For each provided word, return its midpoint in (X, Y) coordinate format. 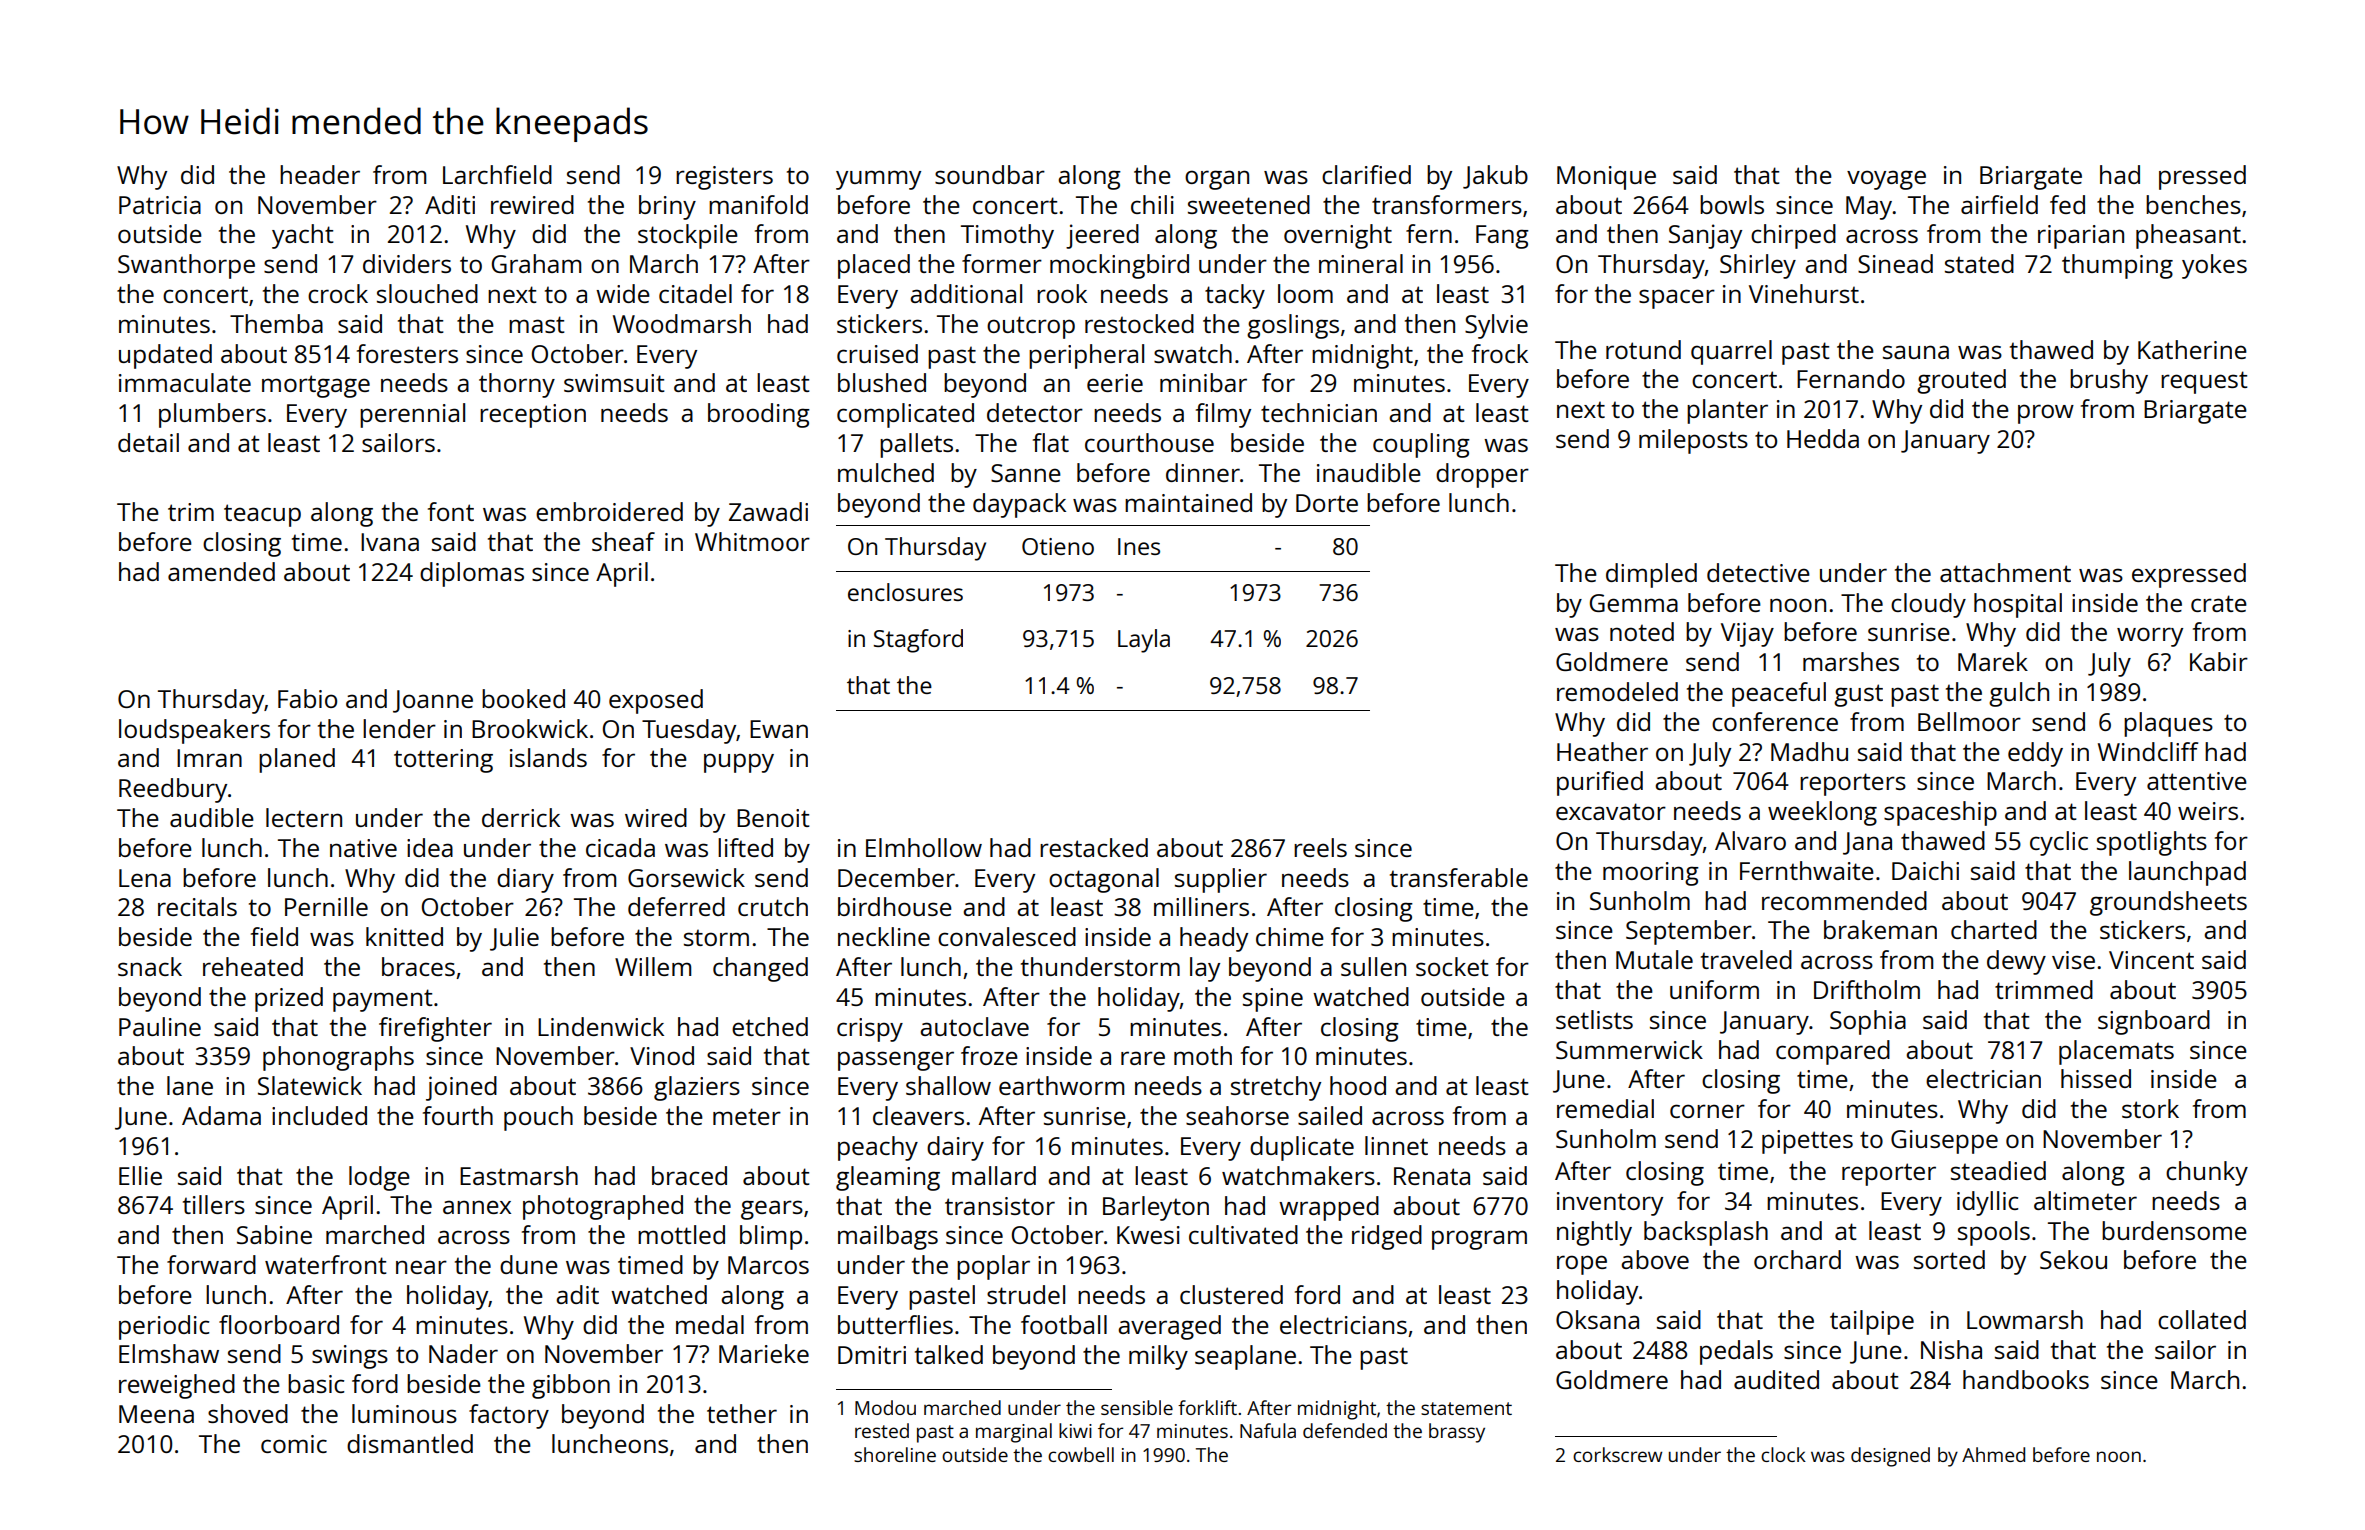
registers (724, 178)
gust (1858, 695)
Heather (1602, 751)
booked (523, 698)
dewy (2016, 962)
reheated (253, 966)
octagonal (1104, 880)
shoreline (895, 1454)
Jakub (1495, 177)
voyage (1886, 180)
